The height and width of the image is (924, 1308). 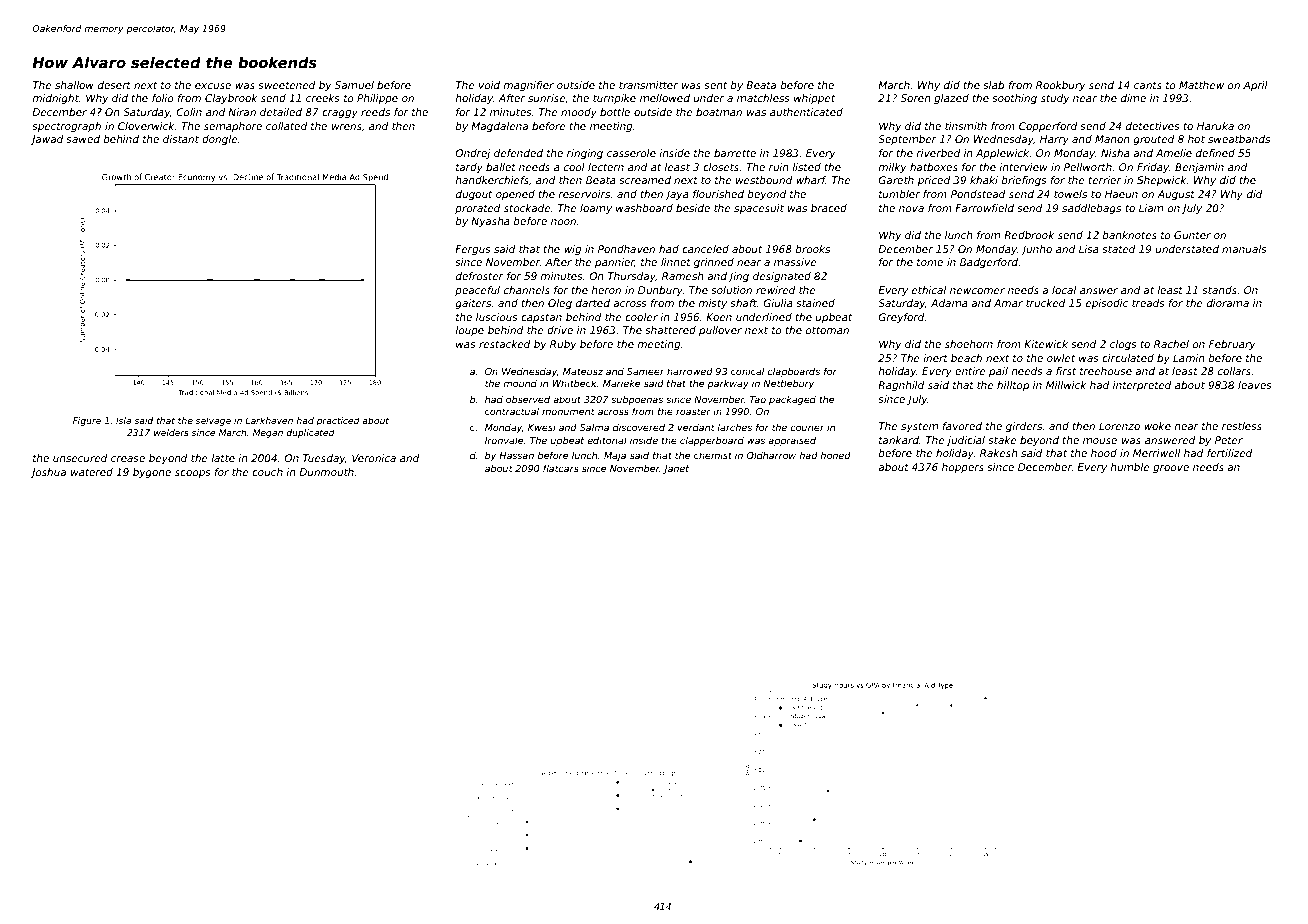 I want to click on roaster, so click(x=693, y=411).
